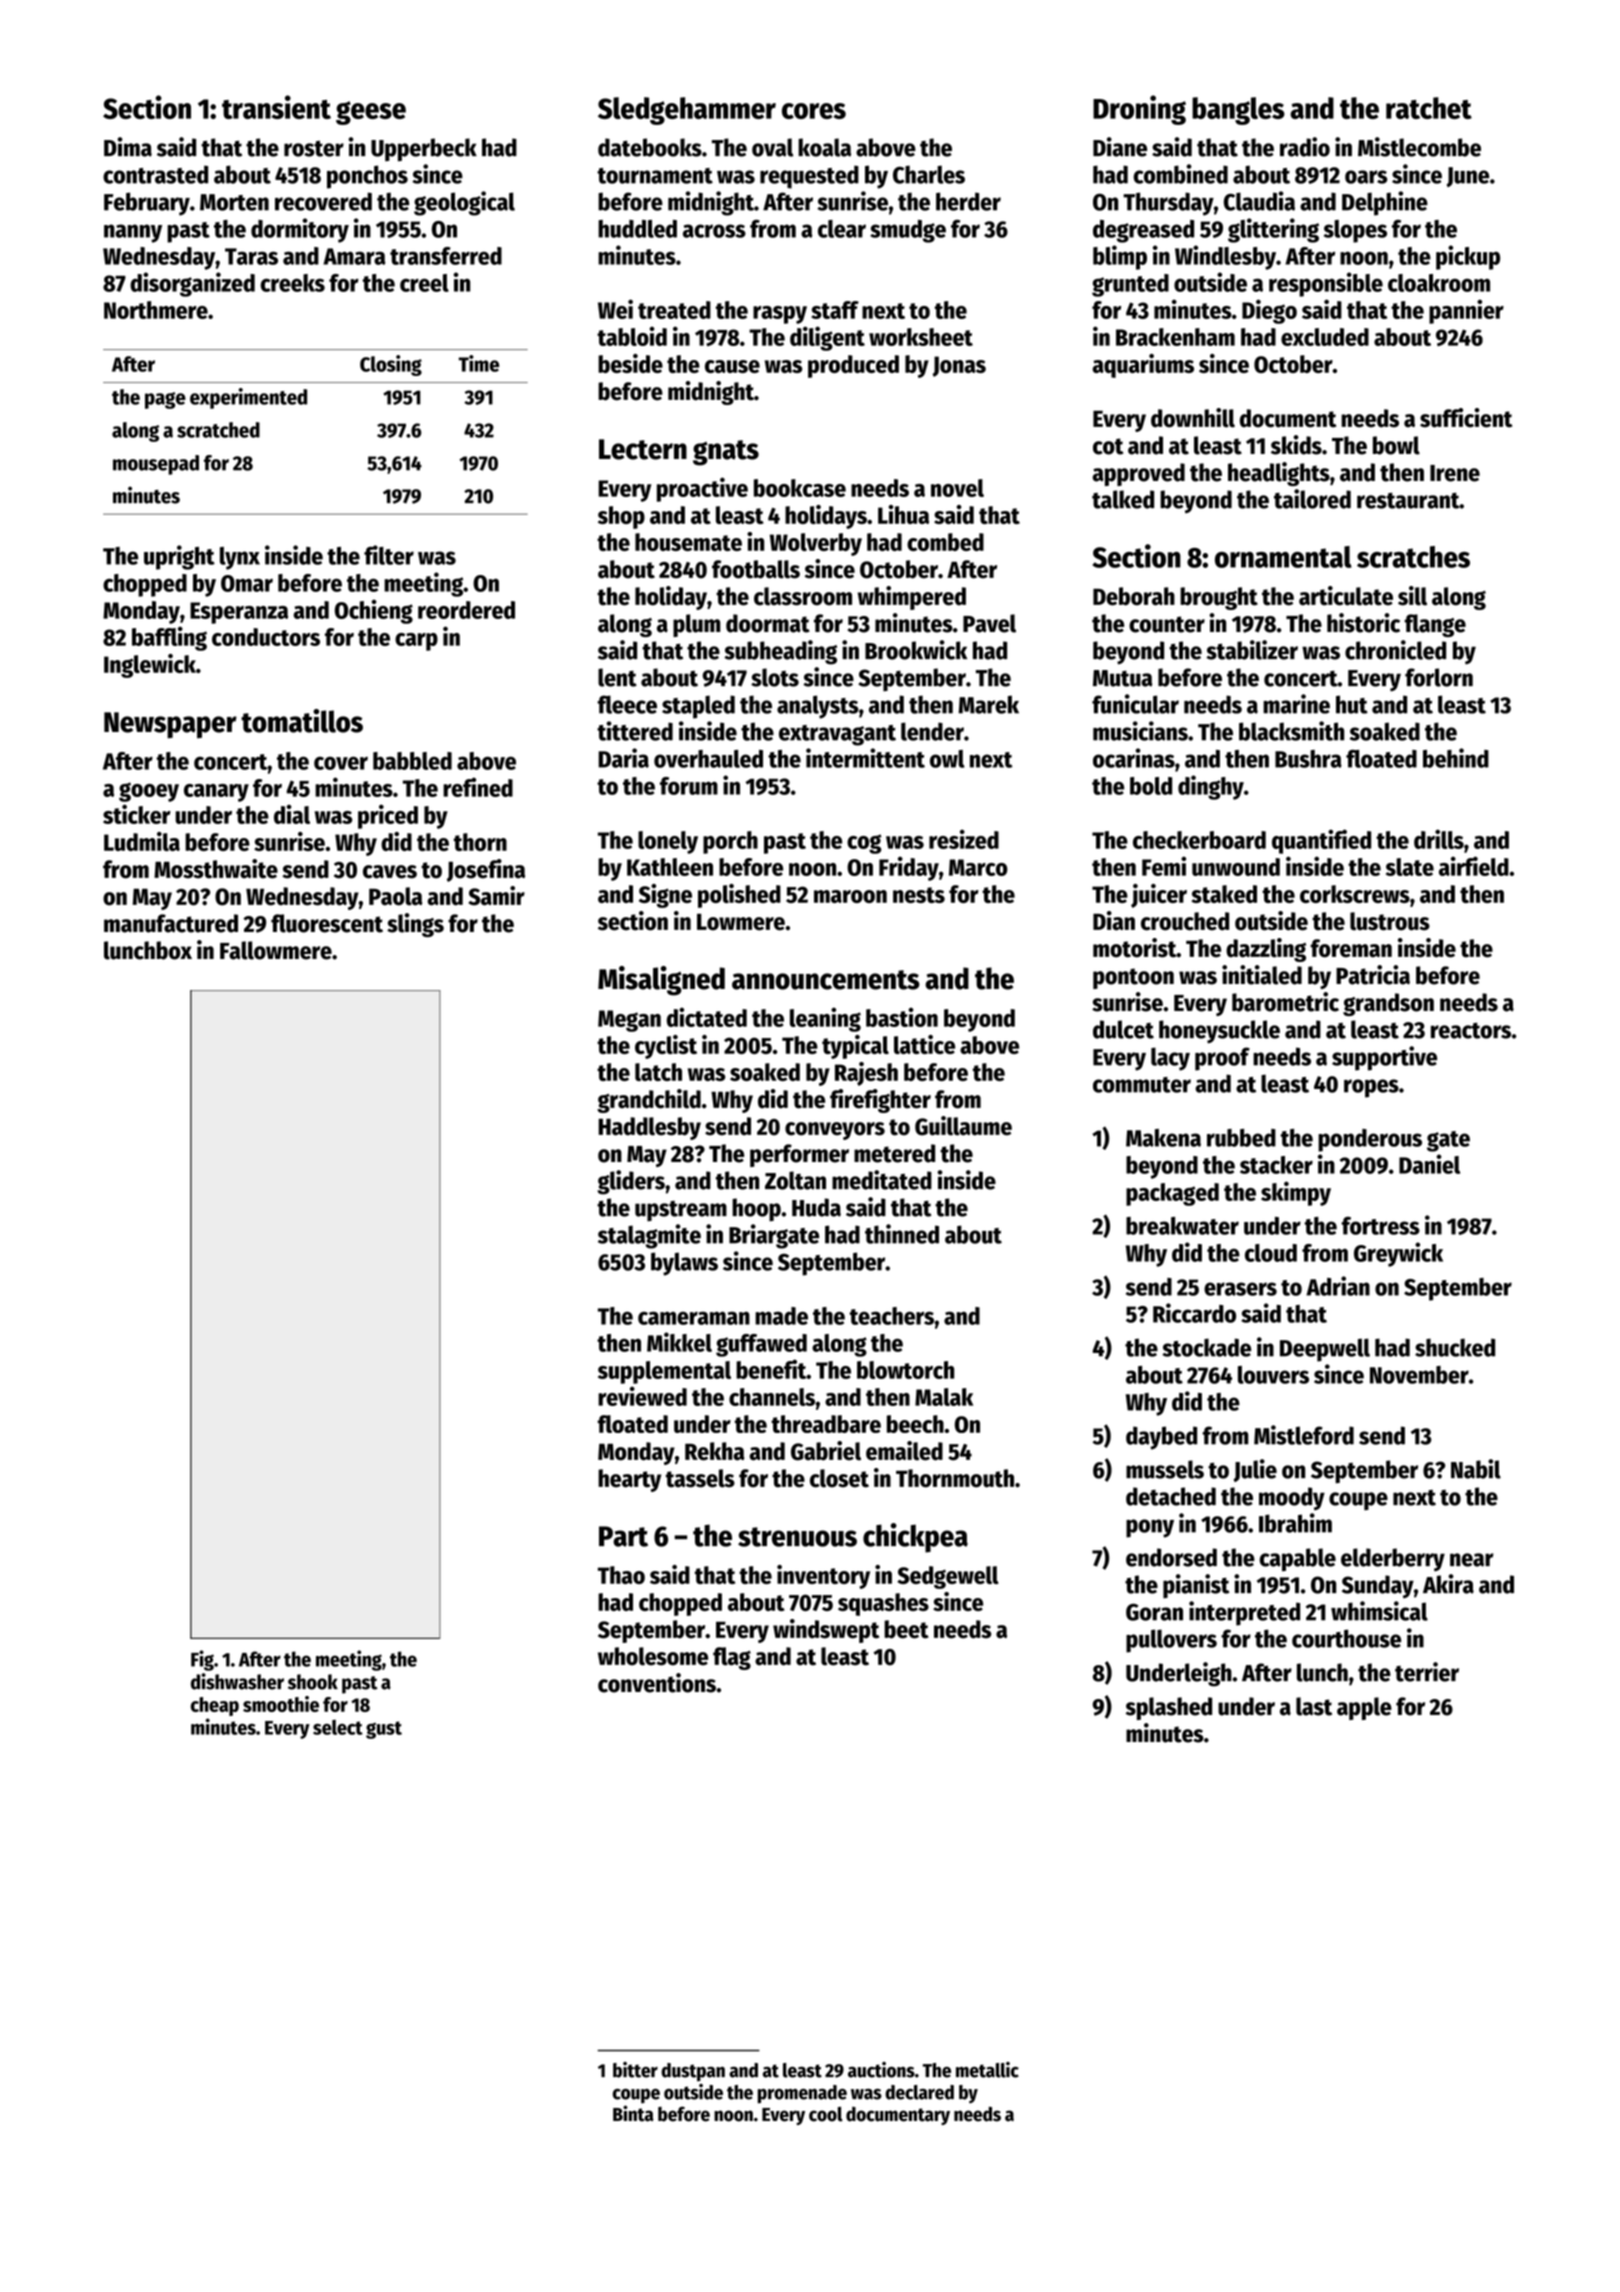 Image resolution: width=1620 pixels, height=2292 pixels. Describe the element at coordinates (338, 1727) in the image. I see `select` at that location.
